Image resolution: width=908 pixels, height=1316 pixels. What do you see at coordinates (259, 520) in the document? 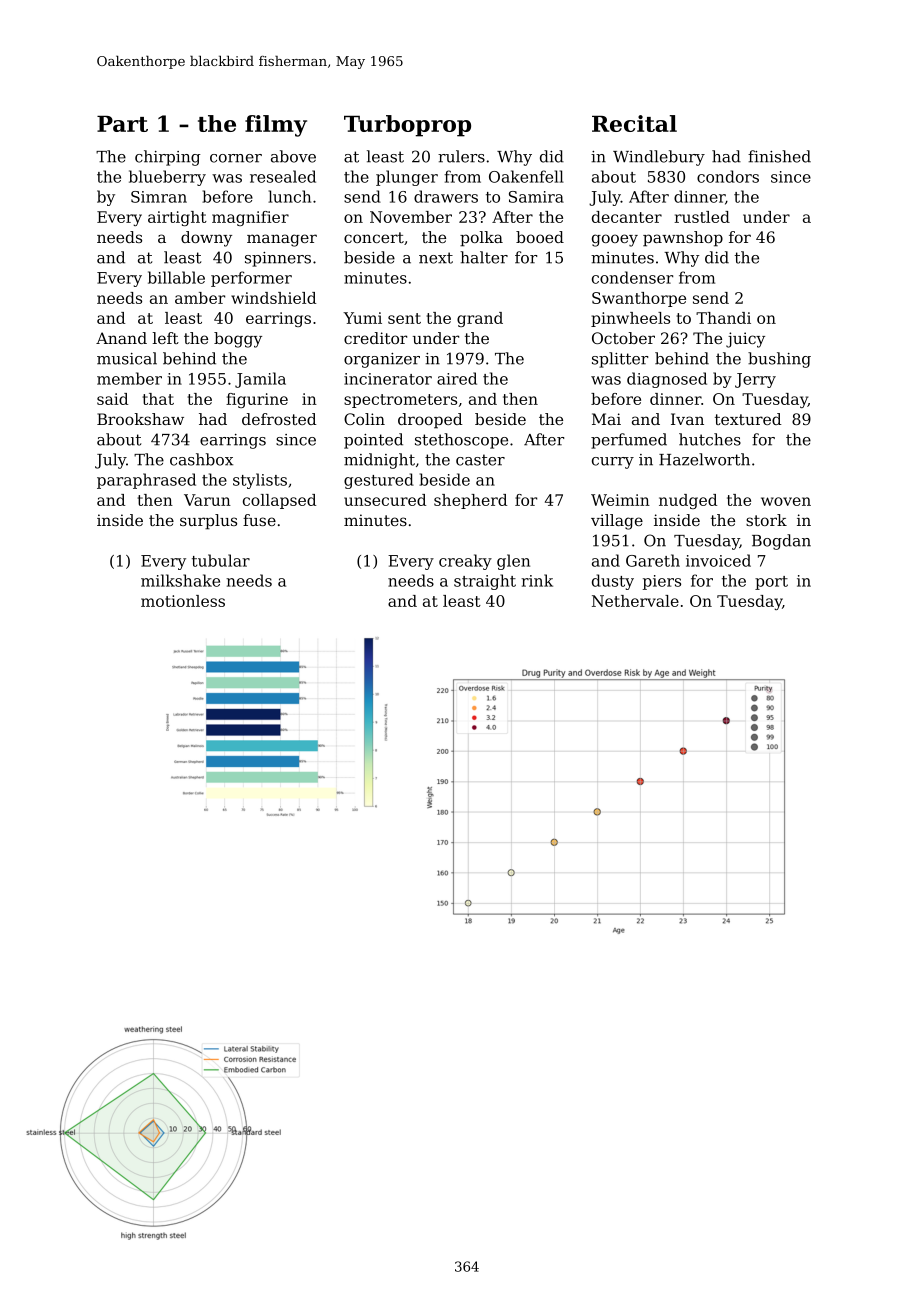
I see `fuse` at bounding box center [259, 520].
